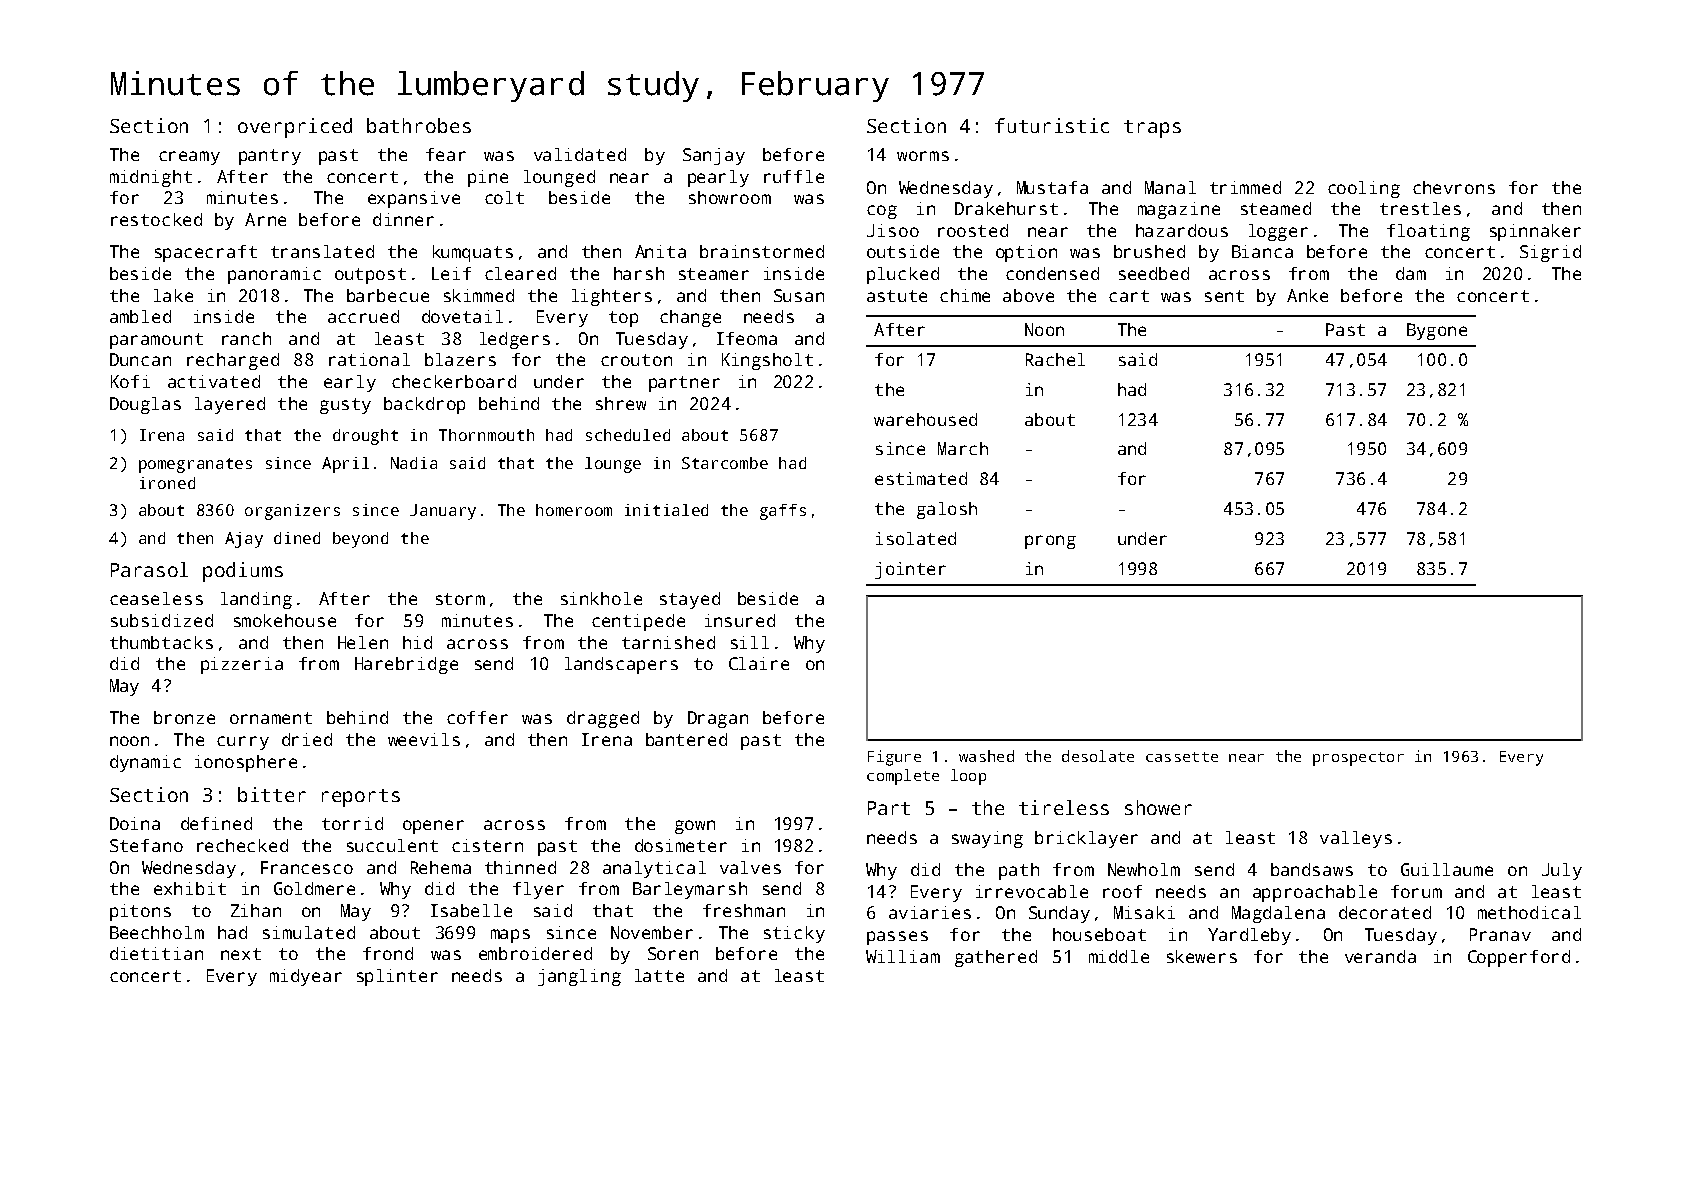 This screenshot has height=1196, width=1692. What do you see at coordinates (145, 405) in the screenshot?
I see `Douglas` at bounding box center [145, 405].
